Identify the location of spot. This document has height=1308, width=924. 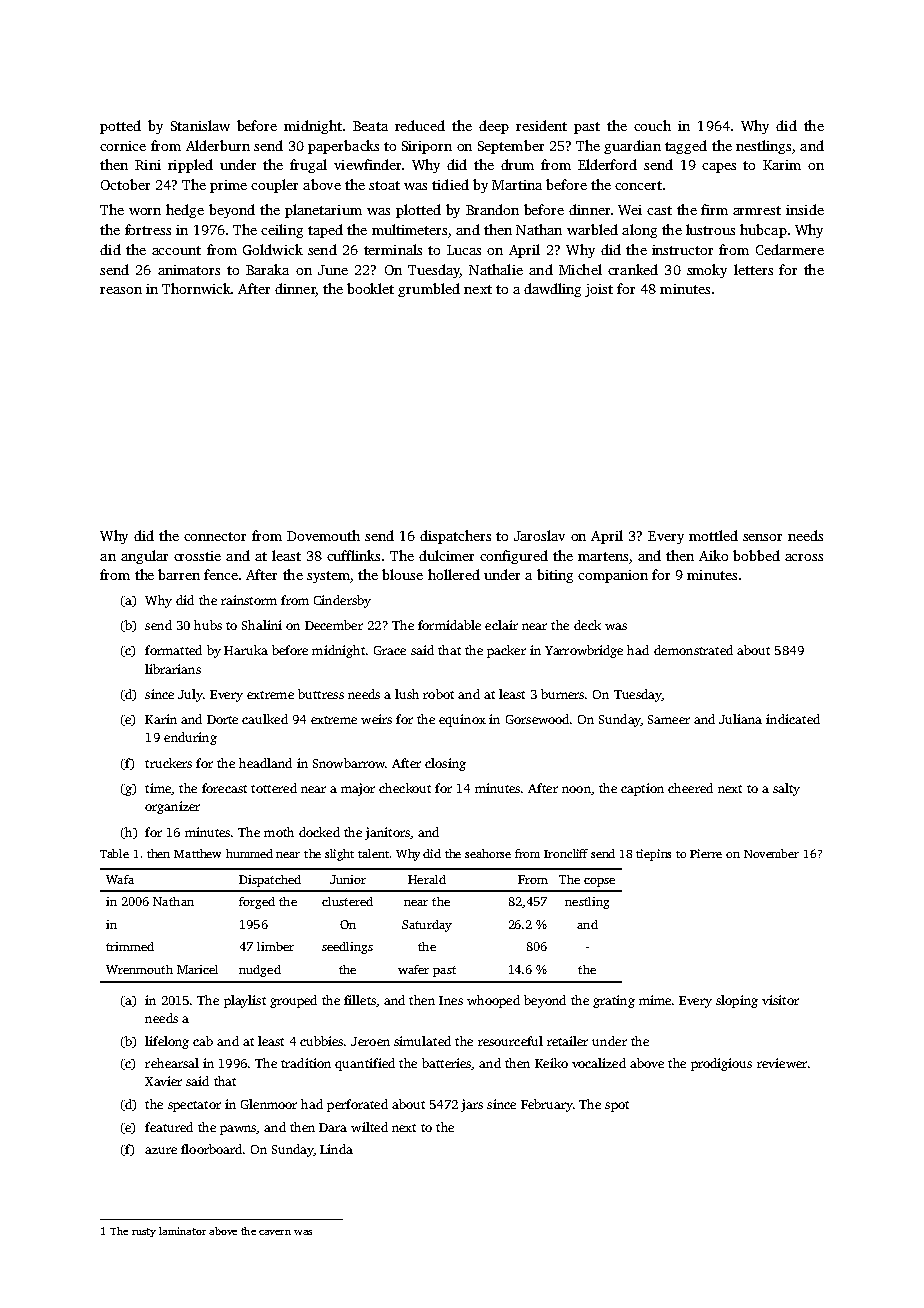
(617, 1106).
